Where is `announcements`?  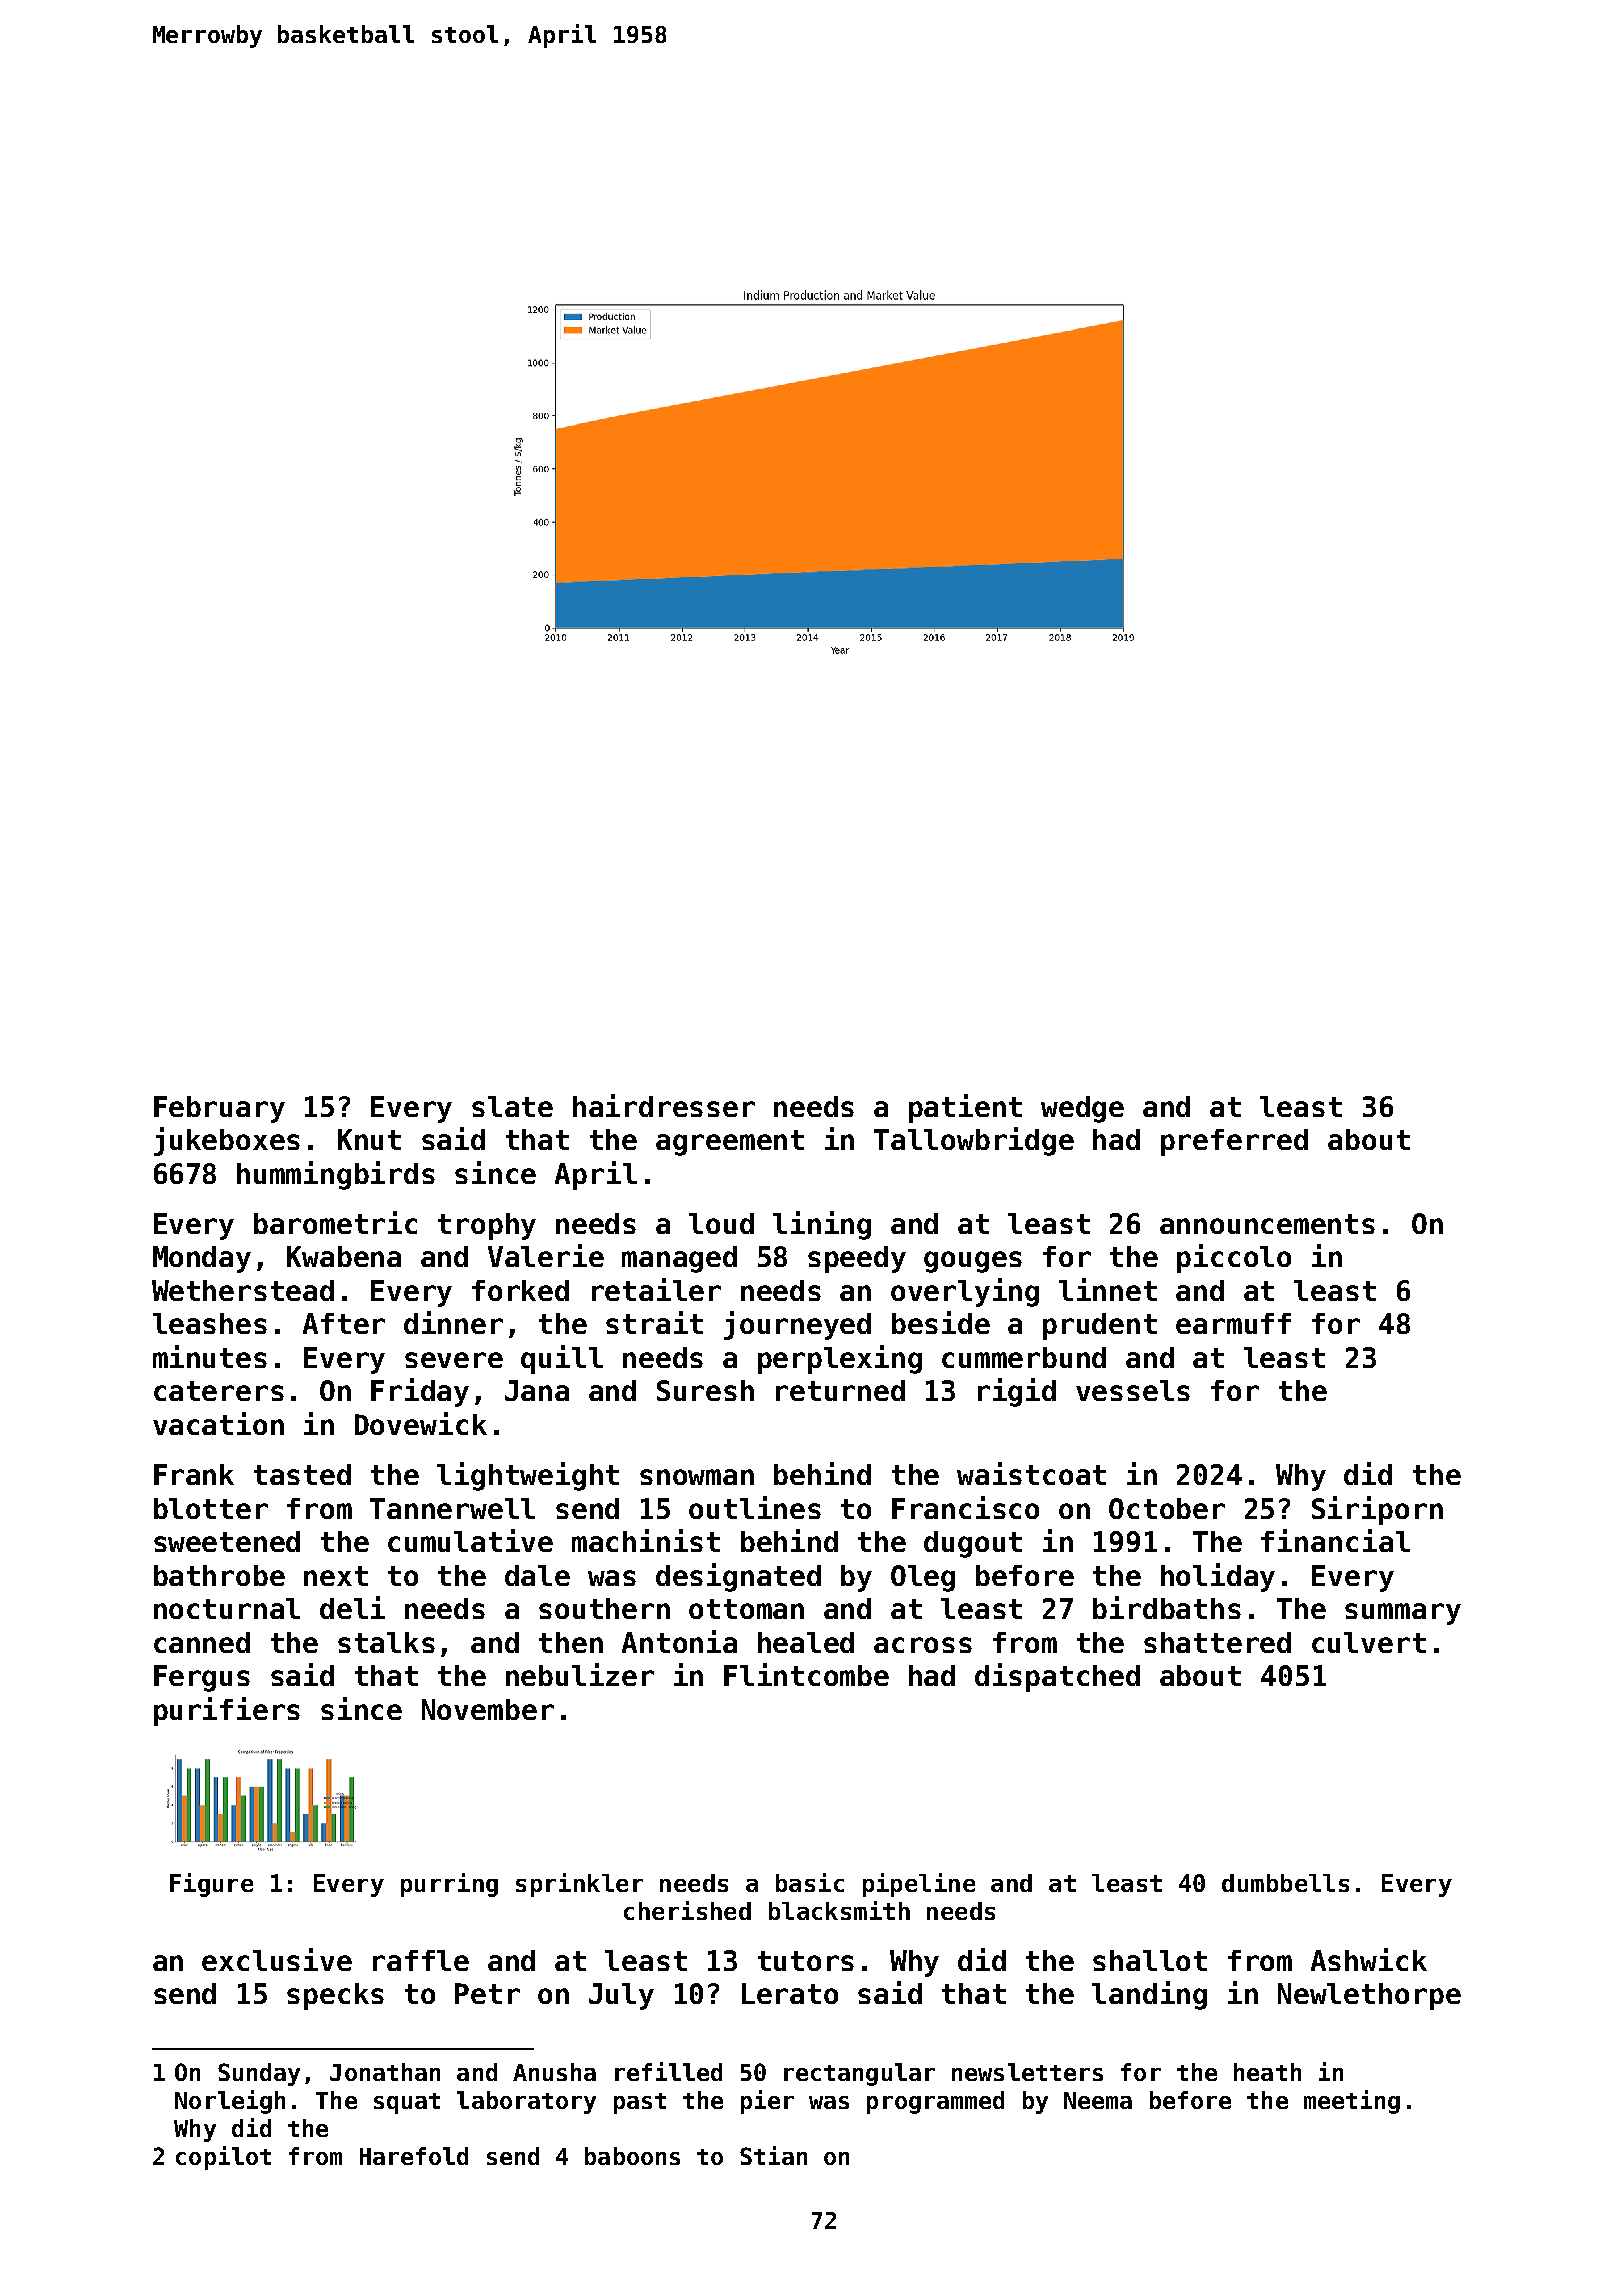 announcements is located at coordinates (1267, 1224).
